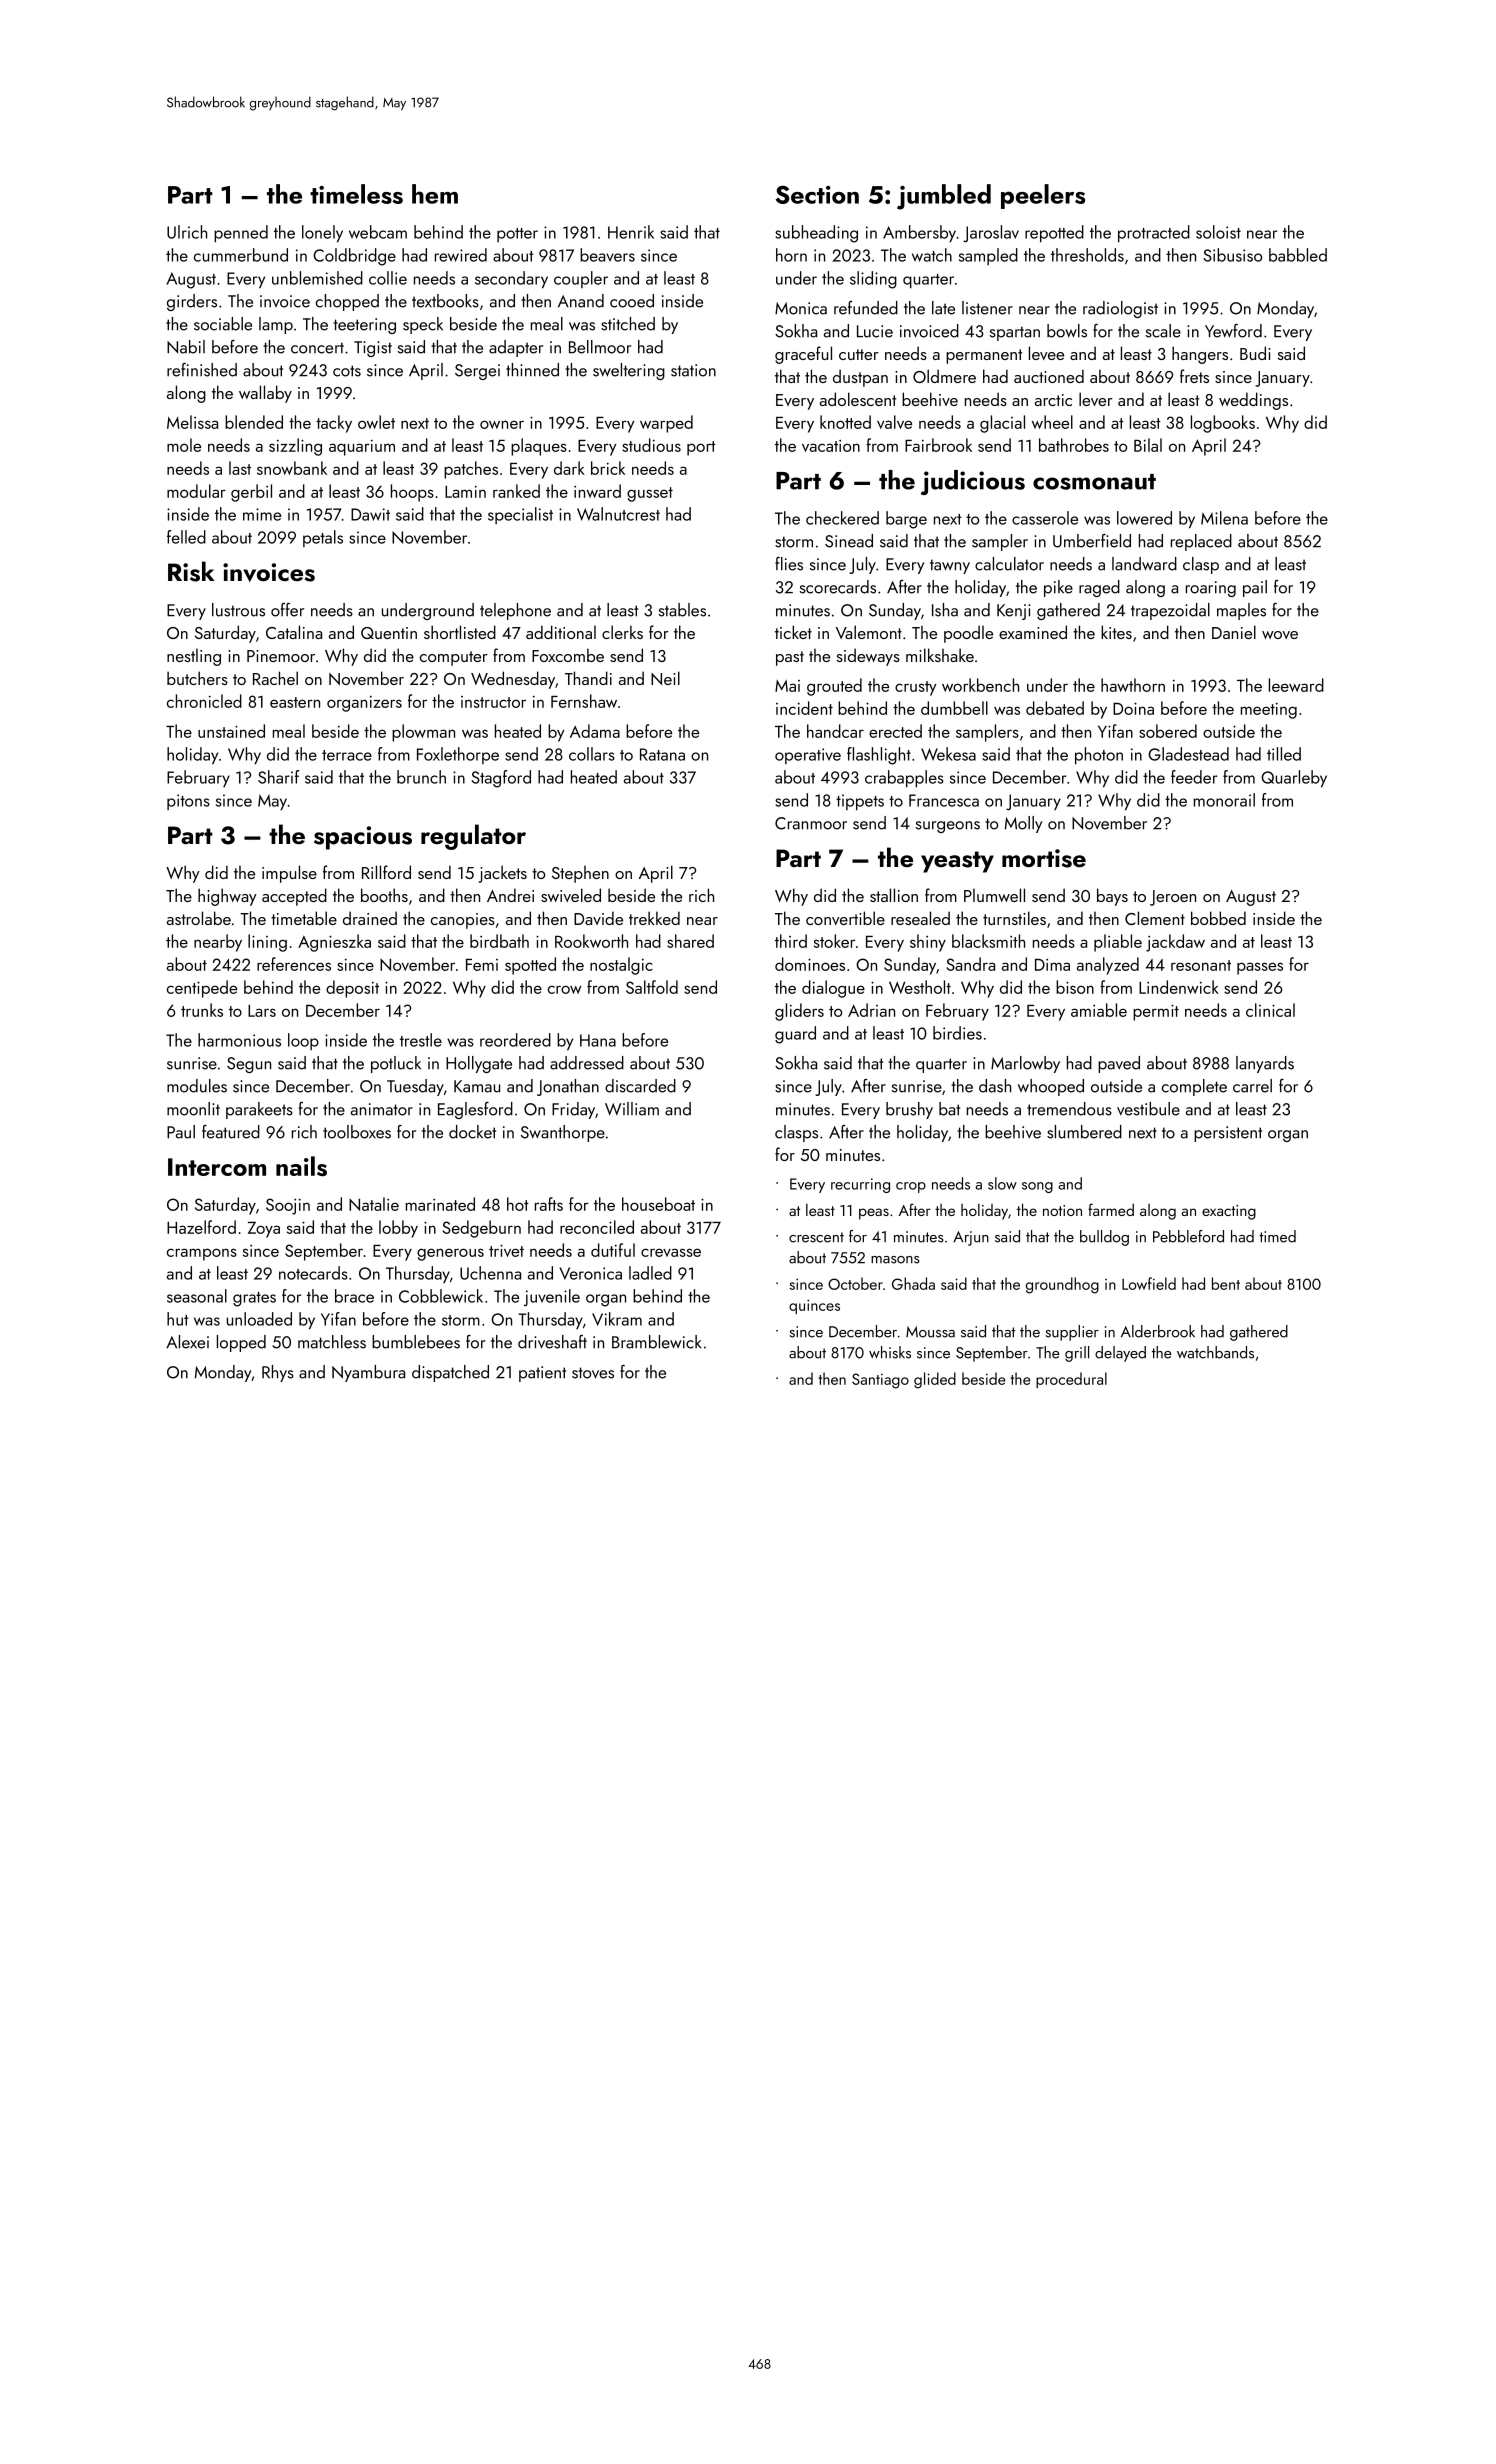  I want to click on bowls, so click(1067, 331).
